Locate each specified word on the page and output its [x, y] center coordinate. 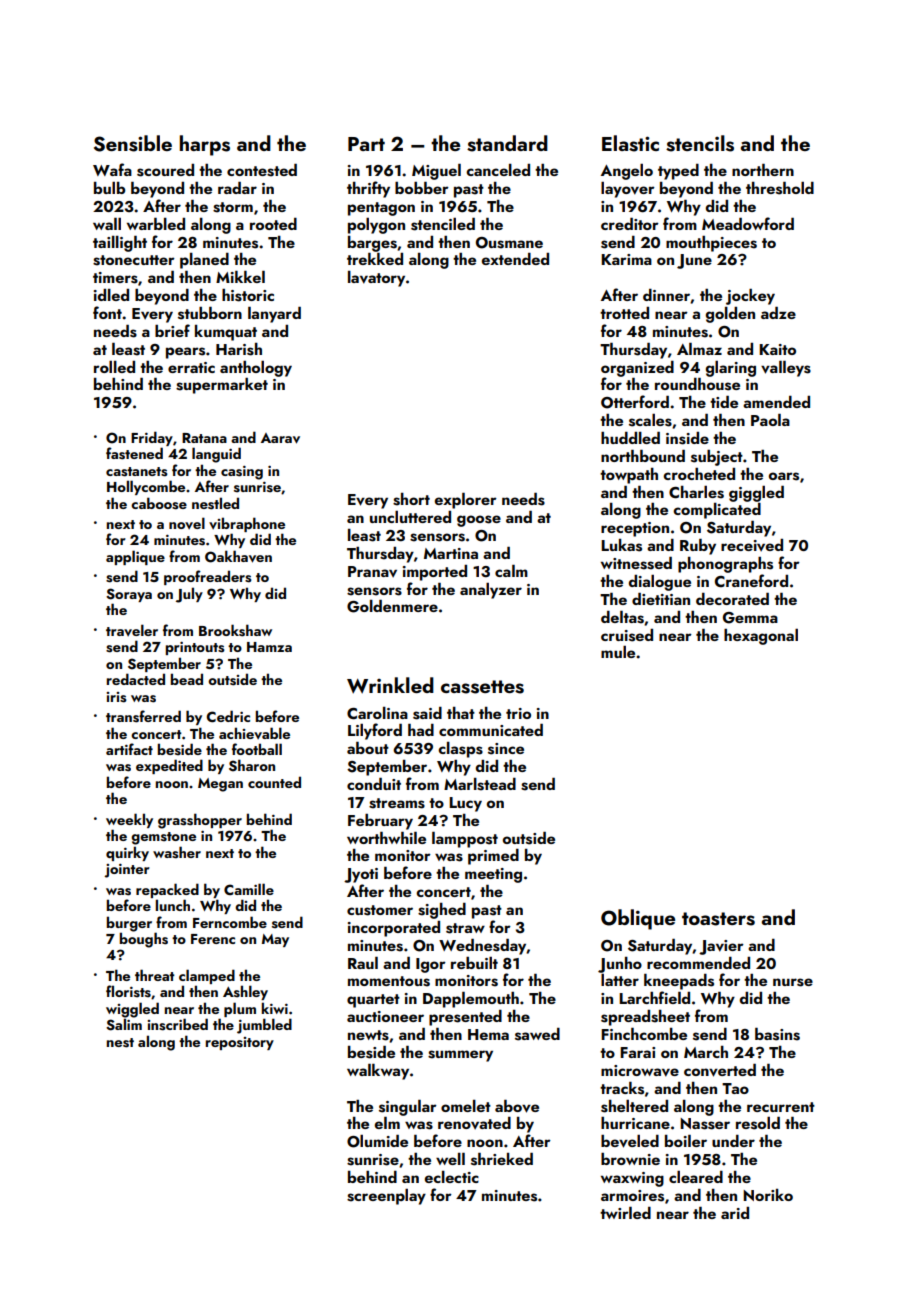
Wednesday [483, 947]
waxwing [632, 1179]
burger [129, 924]
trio [518, 713]
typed [678, 172]
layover [628, 190]
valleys [786, 369]
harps [205, 145]
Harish [239, 349]
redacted [136, 679]
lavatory [376, 279]
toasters [718, 919]
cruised [627, 635]
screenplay [386, 1197]
